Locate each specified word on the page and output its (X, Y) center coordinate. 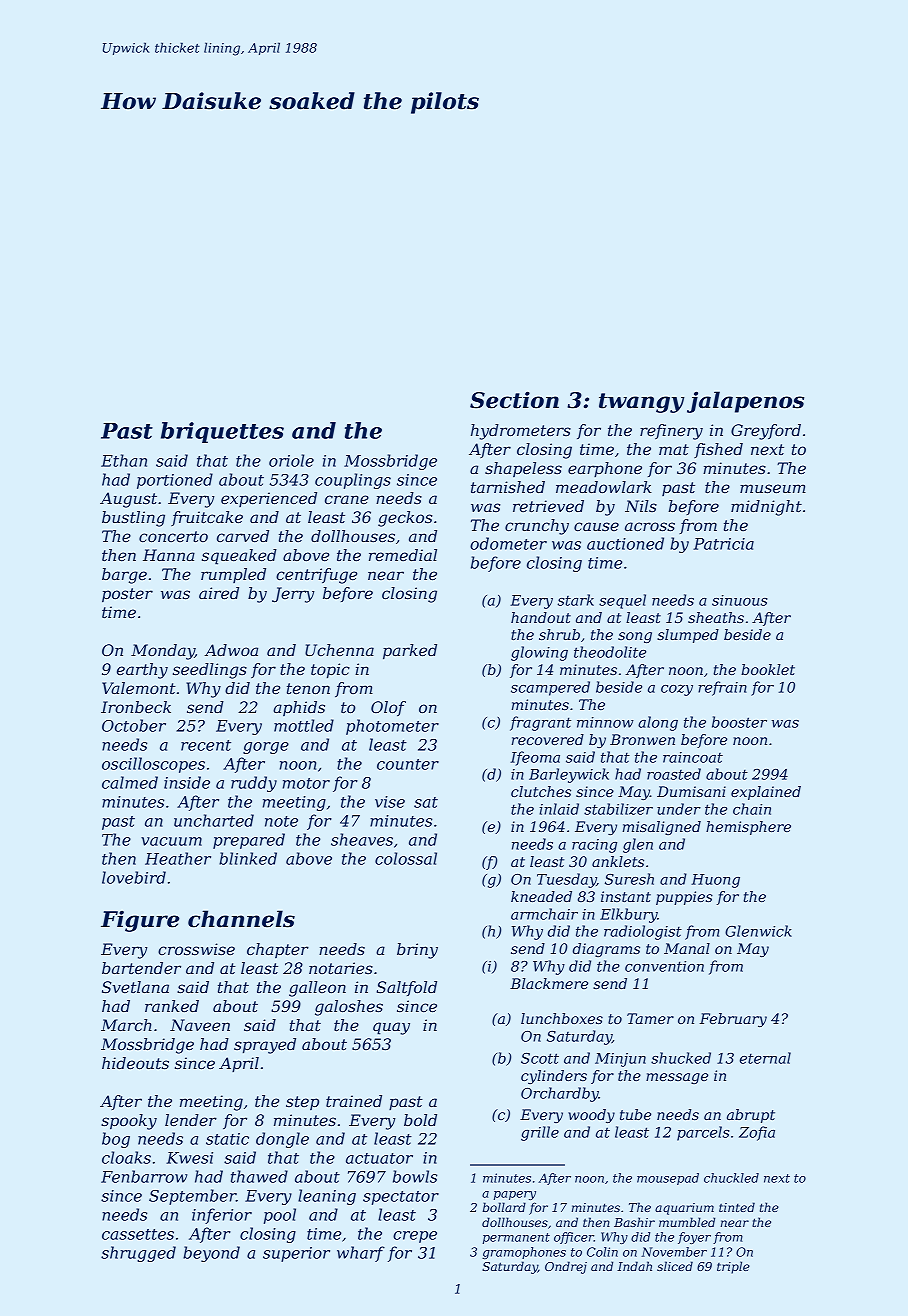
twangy (641, 403)
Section (514, 400)
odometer (508, 543)
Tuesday (566, 880)
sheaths (716, 617)
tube (635, 1114)
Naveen (200, 1025)
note (281, 821)
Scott (540, 1058)
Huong (715, 881)
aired (219, 593)
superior (296, 1254)
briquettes (222, 432)
